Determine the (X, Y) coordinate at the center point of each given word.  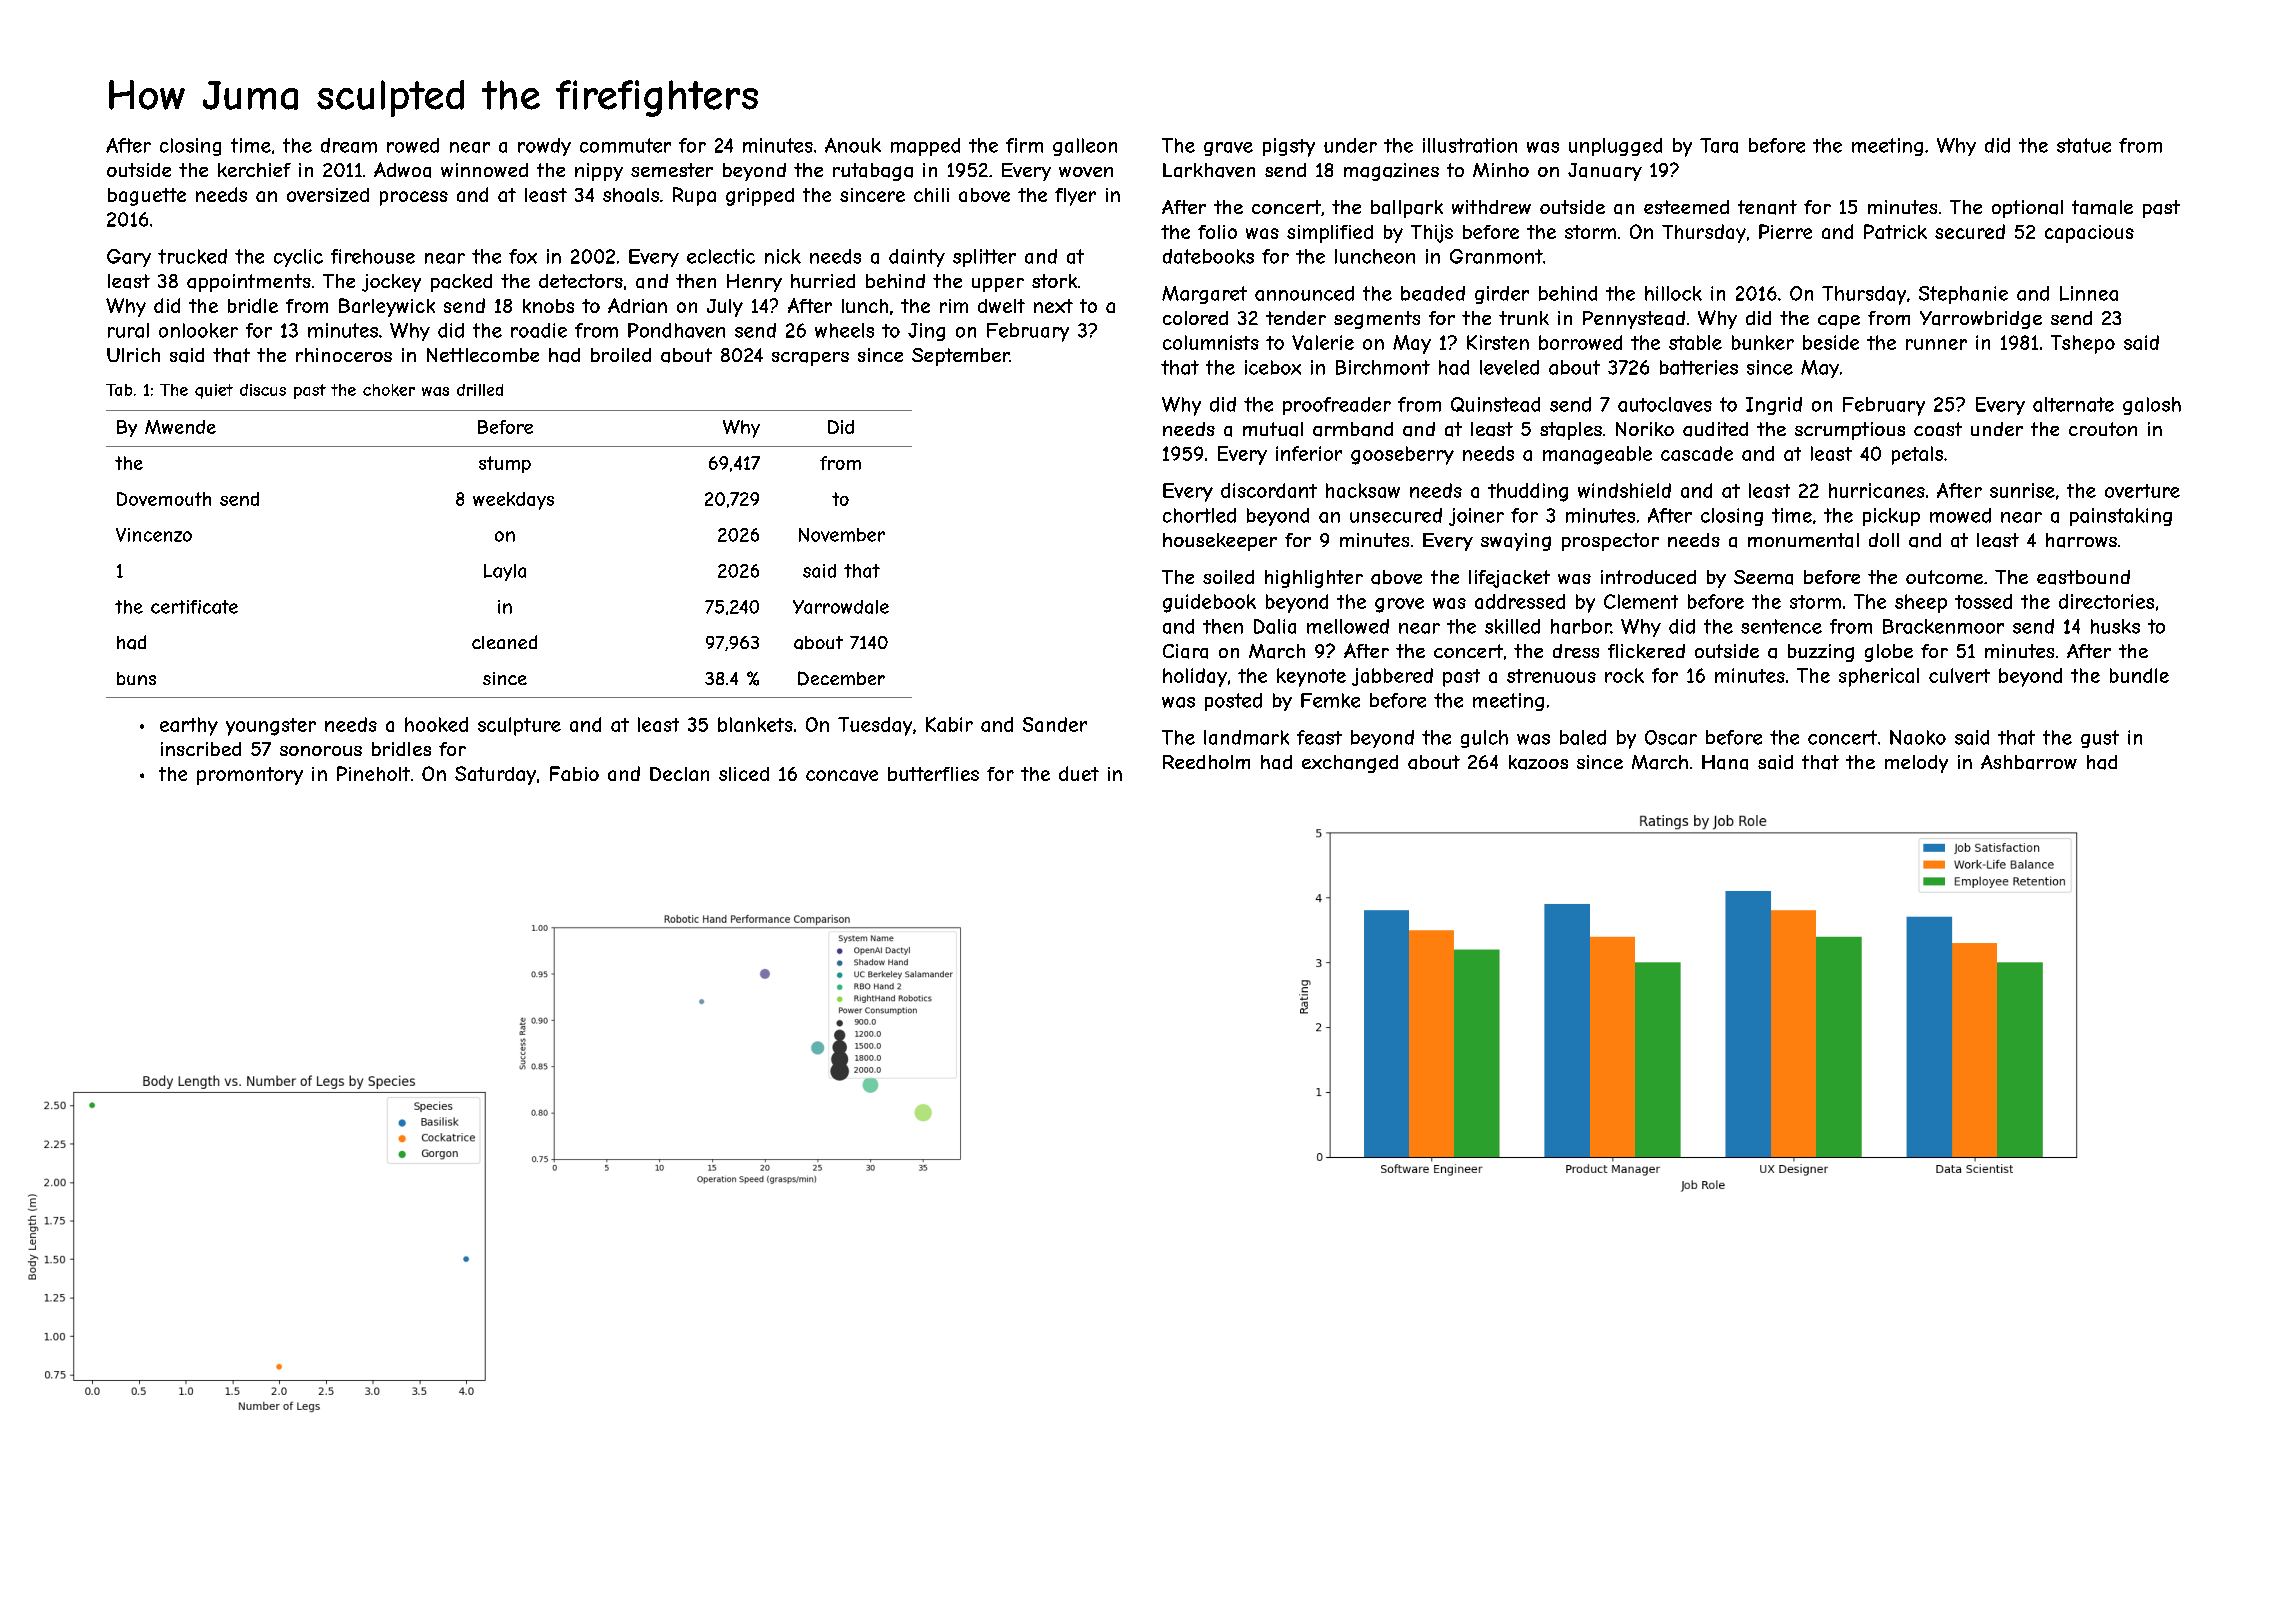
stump (505, 464)
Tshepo (2083, 344)
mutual (1273, 429)
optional (2027, 209)
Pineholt (373, 773)
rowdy (544, 147)
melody (1916, 764)
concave (842, 775)
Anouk (853, 145)
